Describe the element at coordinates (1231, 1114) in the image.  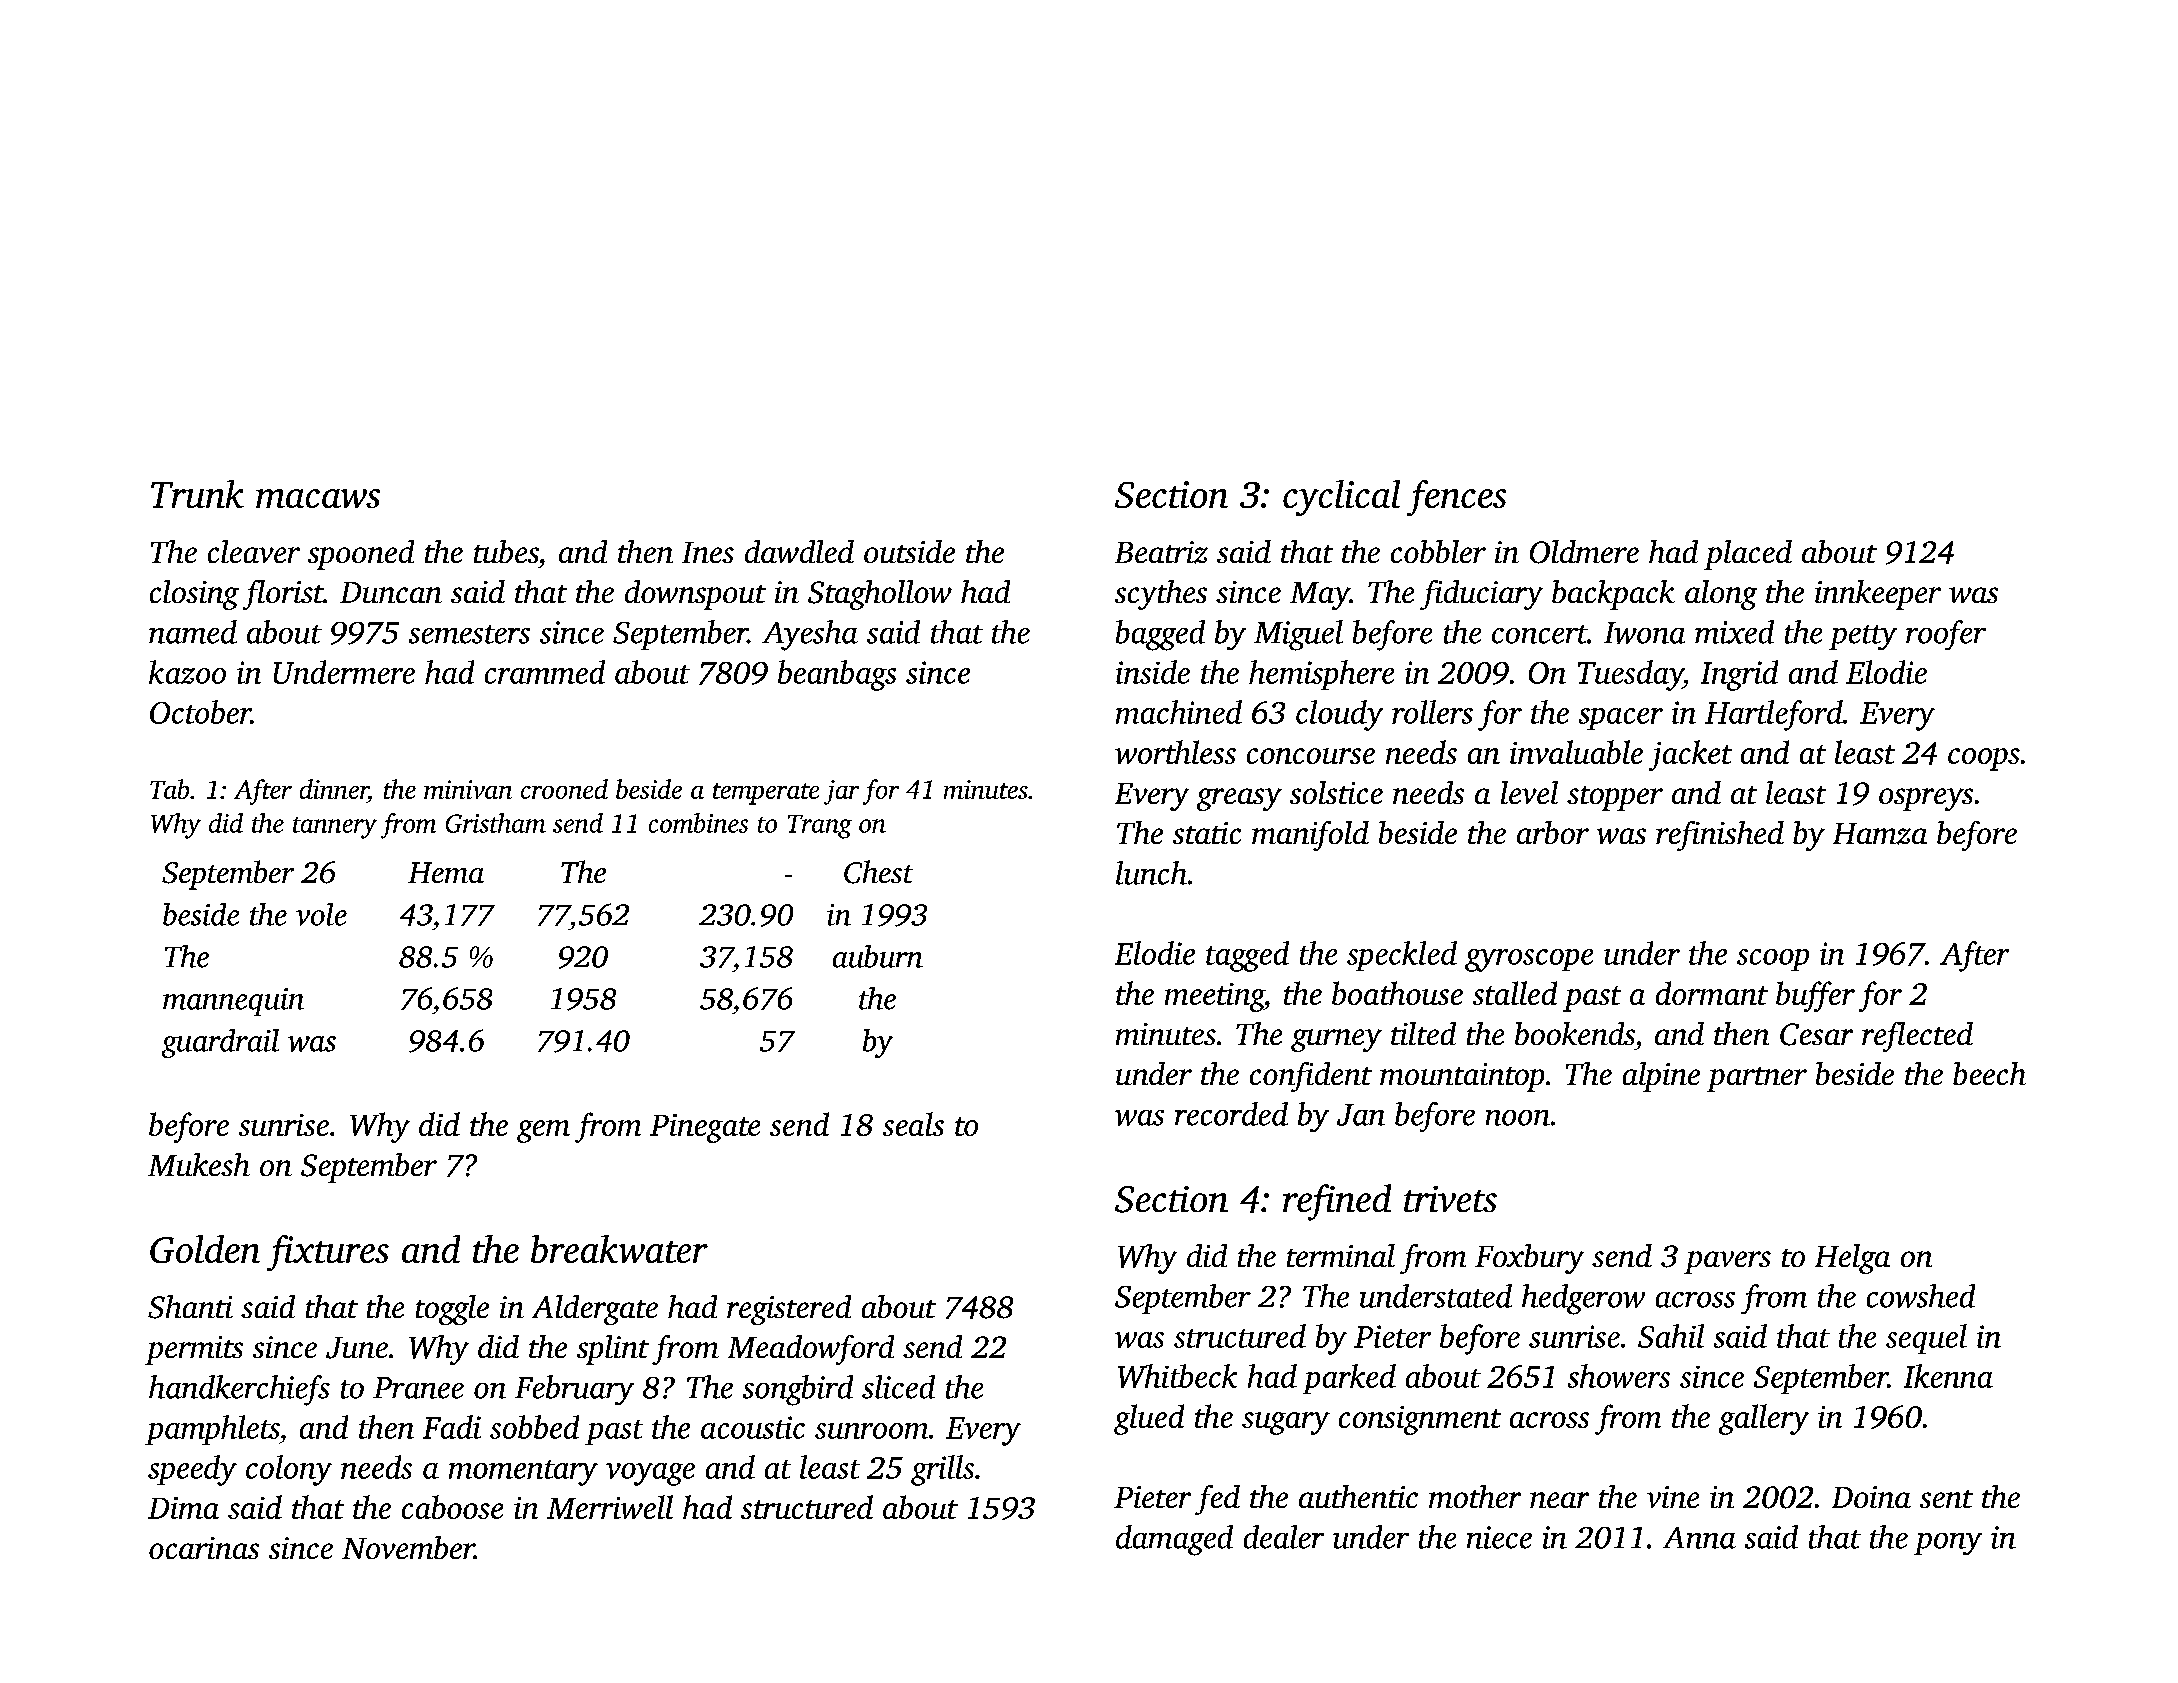
I see `recorded` at that location.
